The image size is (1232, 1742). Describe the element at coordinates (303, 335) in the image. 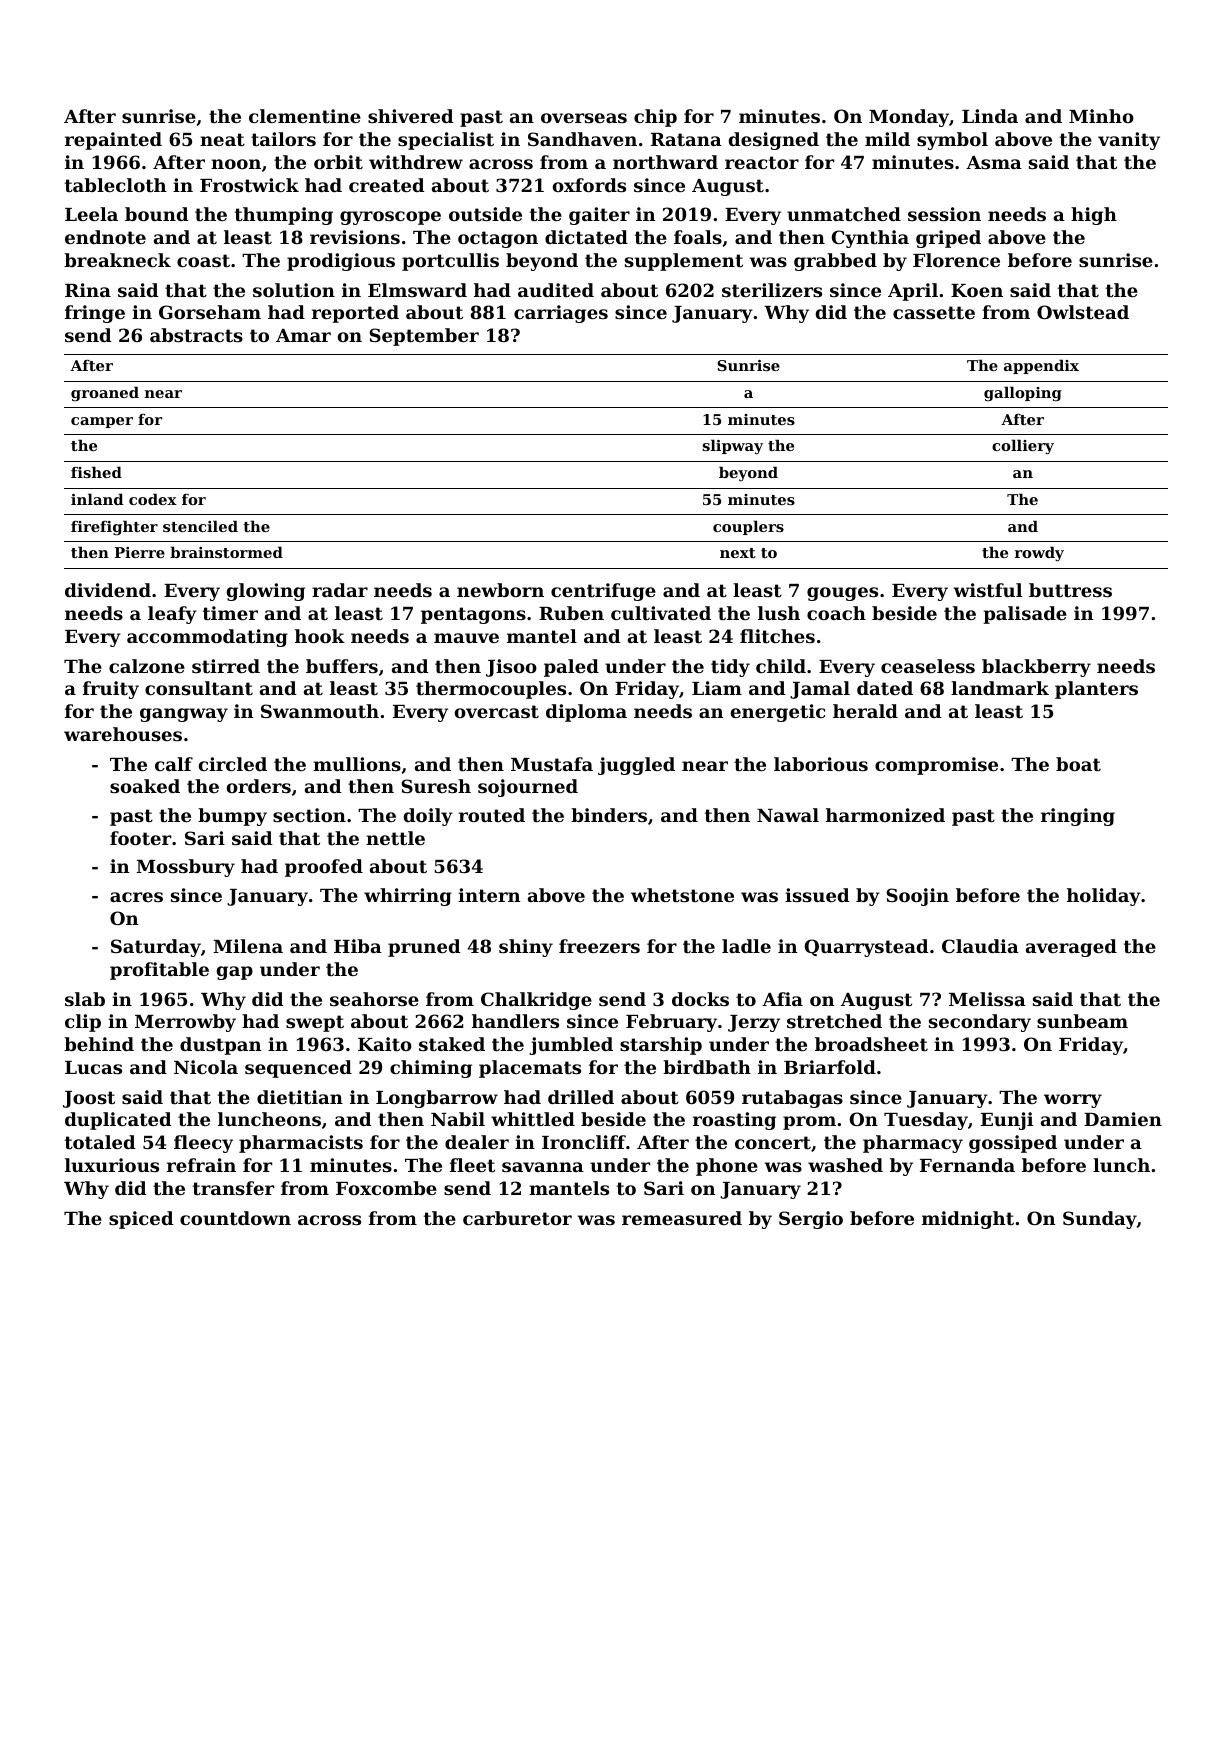

I see `Amar` at that location.
